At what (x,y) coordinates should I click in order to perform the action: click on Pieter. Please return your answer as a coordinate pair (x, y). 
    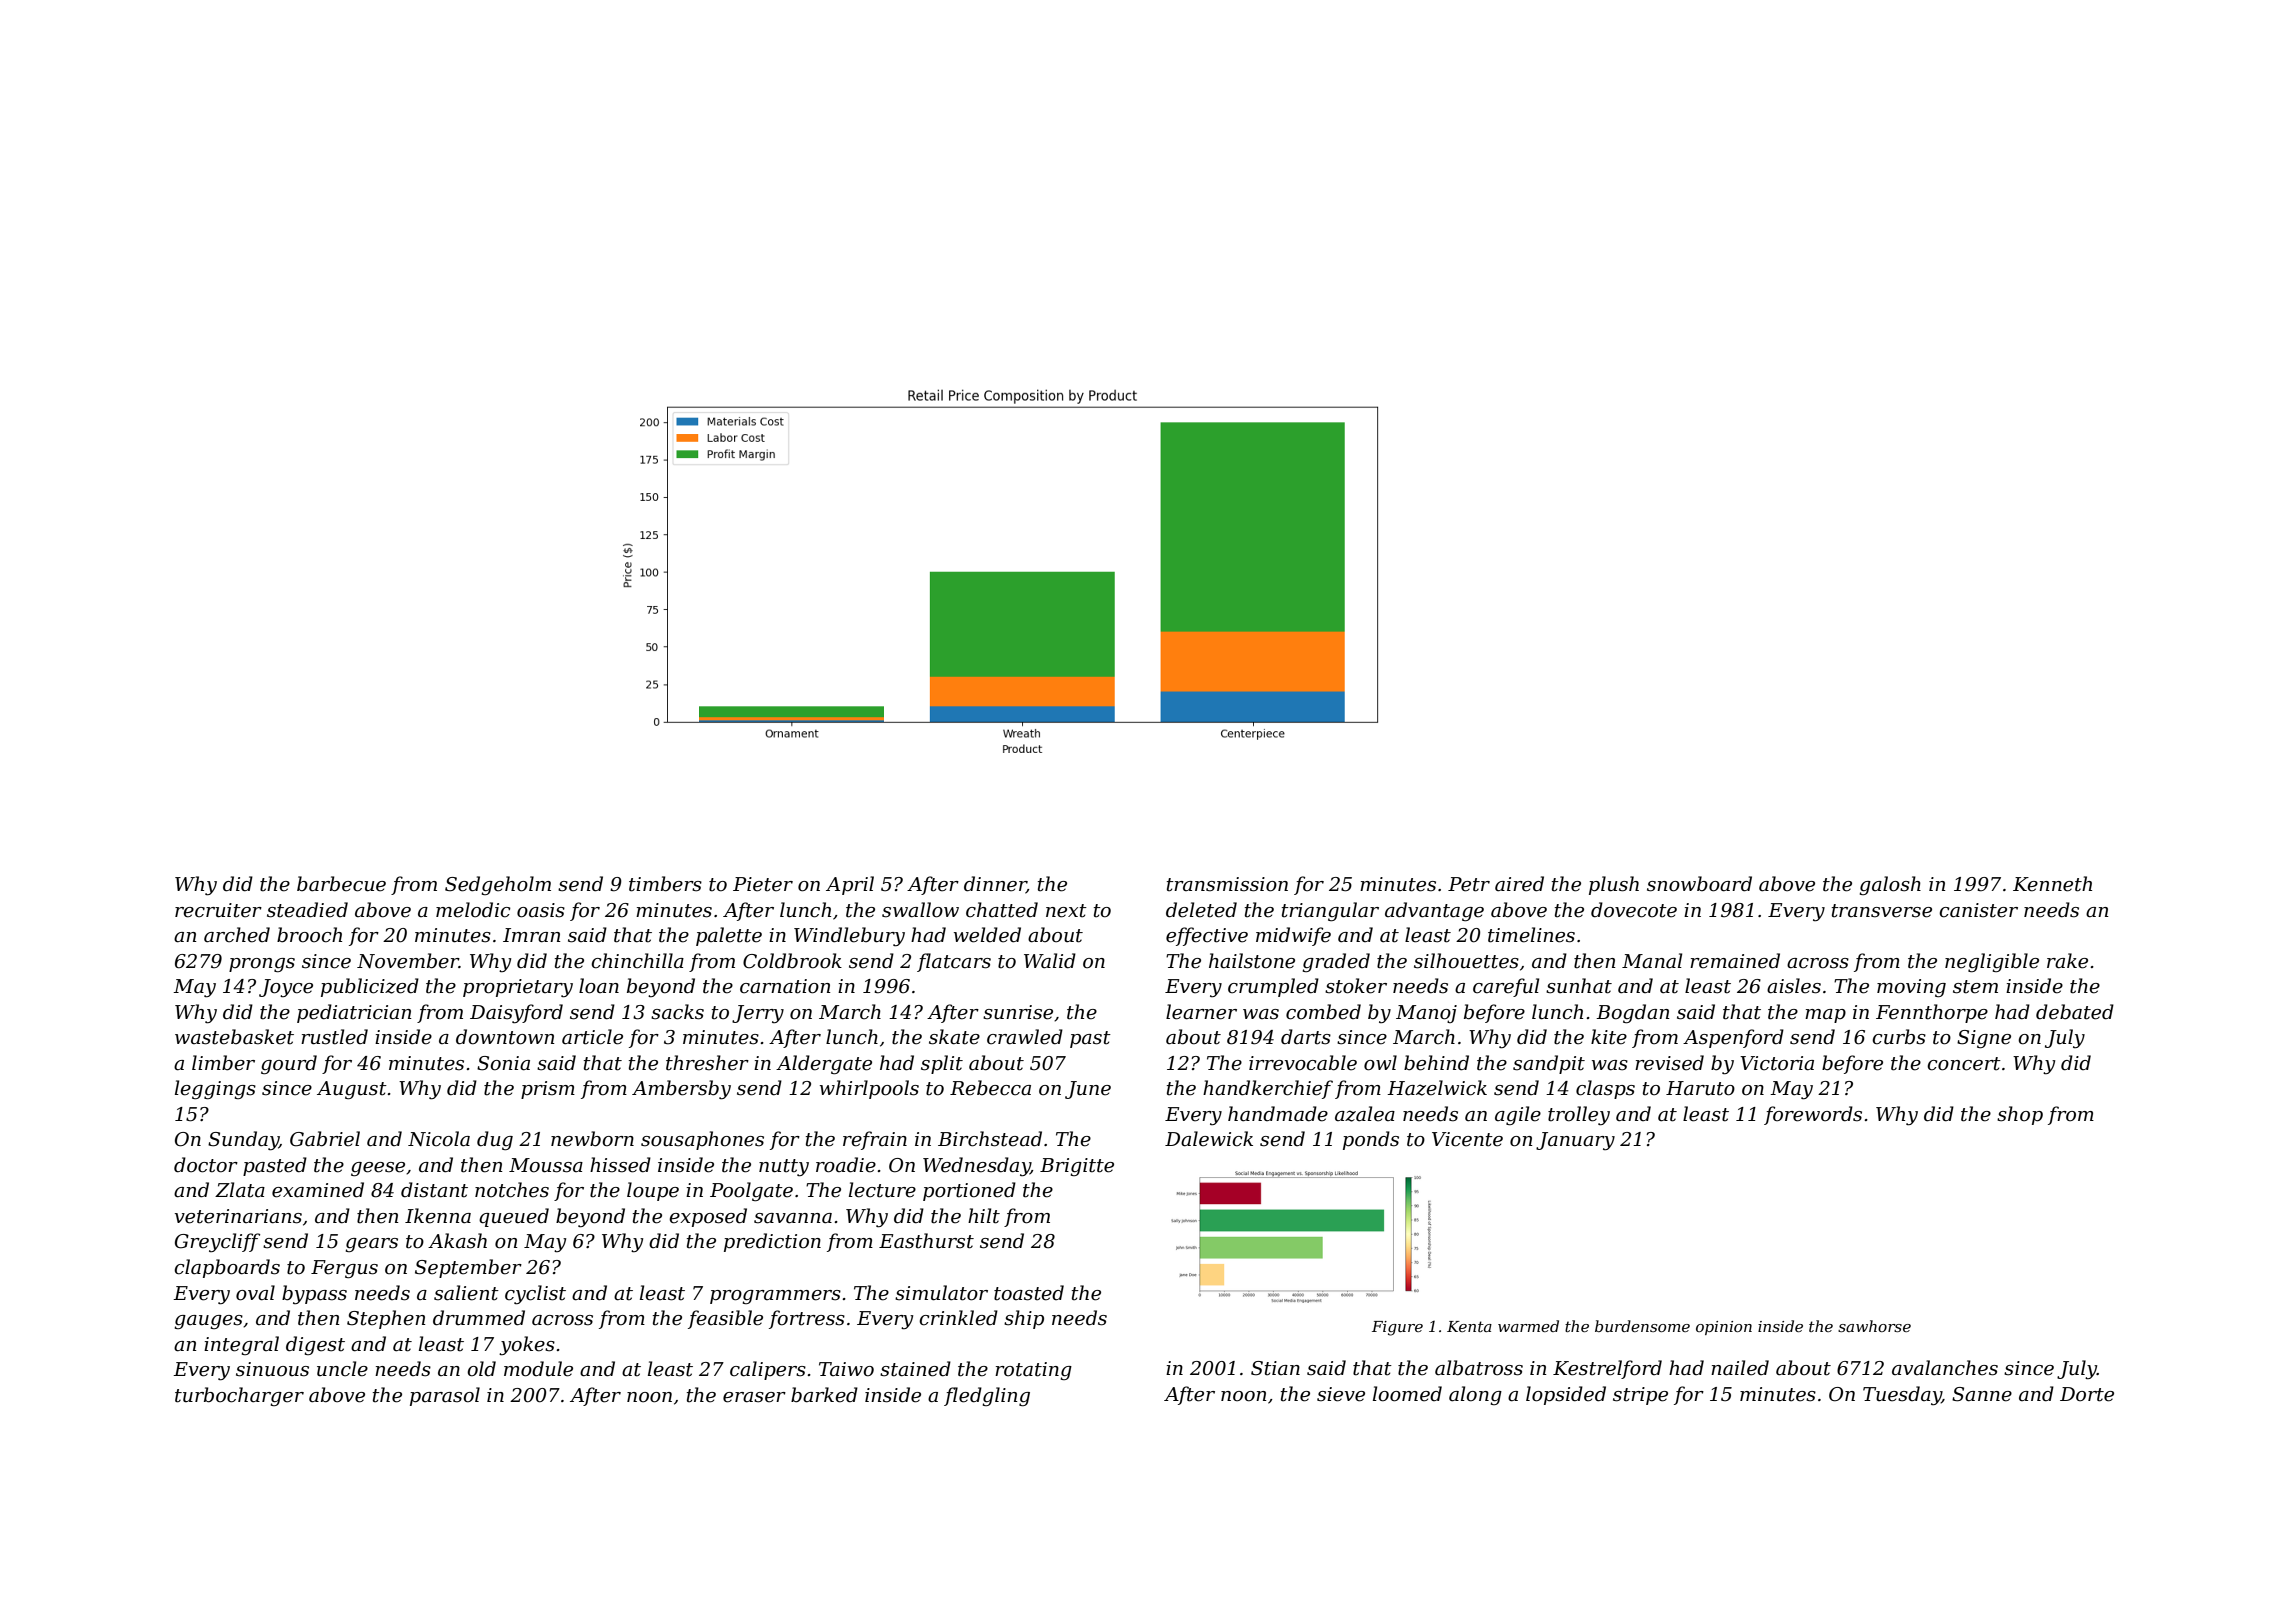
    Looking at the image, I should click on (763, 884).
